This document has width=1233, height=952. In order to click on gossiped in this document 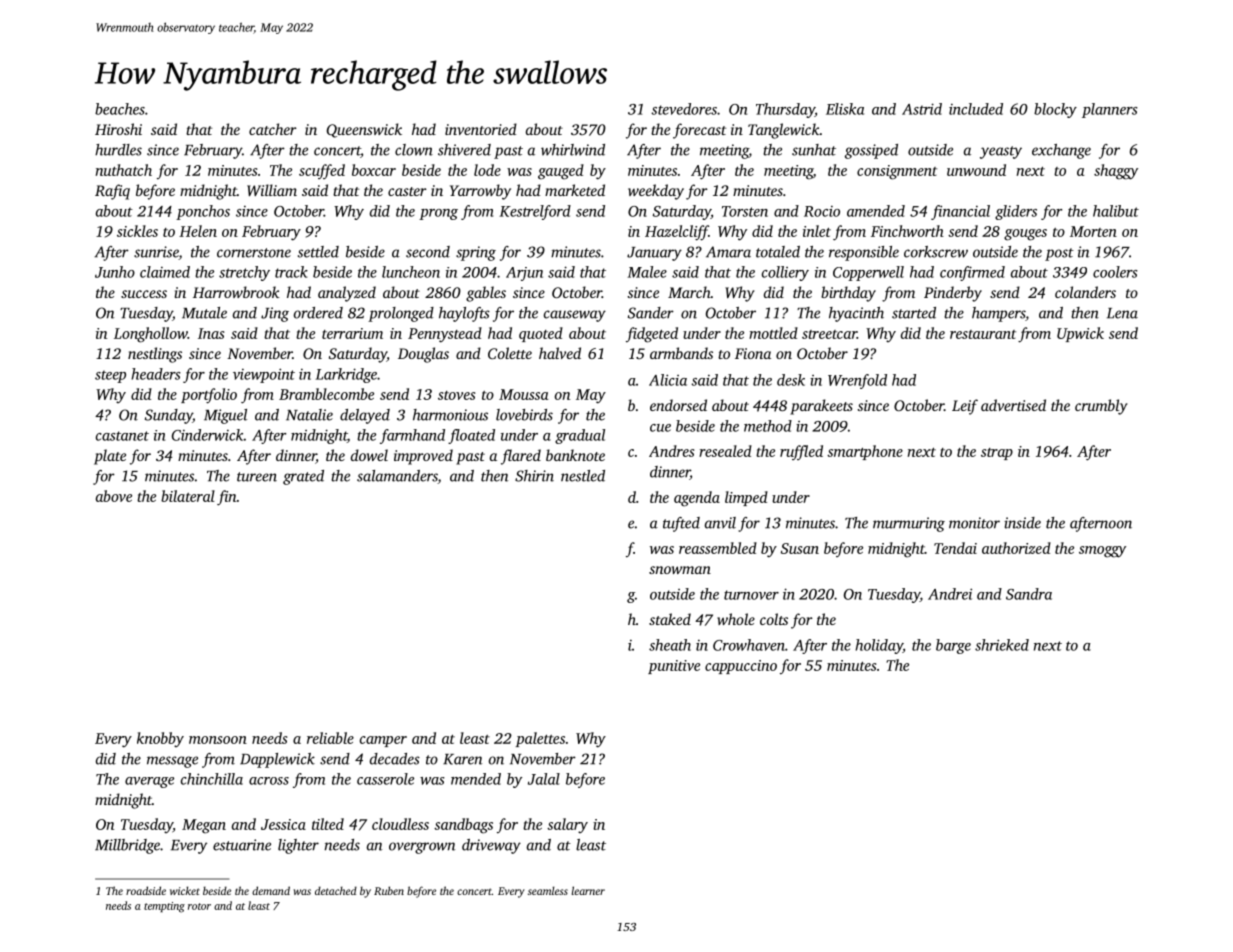, I will do `click(871, 151)`.
